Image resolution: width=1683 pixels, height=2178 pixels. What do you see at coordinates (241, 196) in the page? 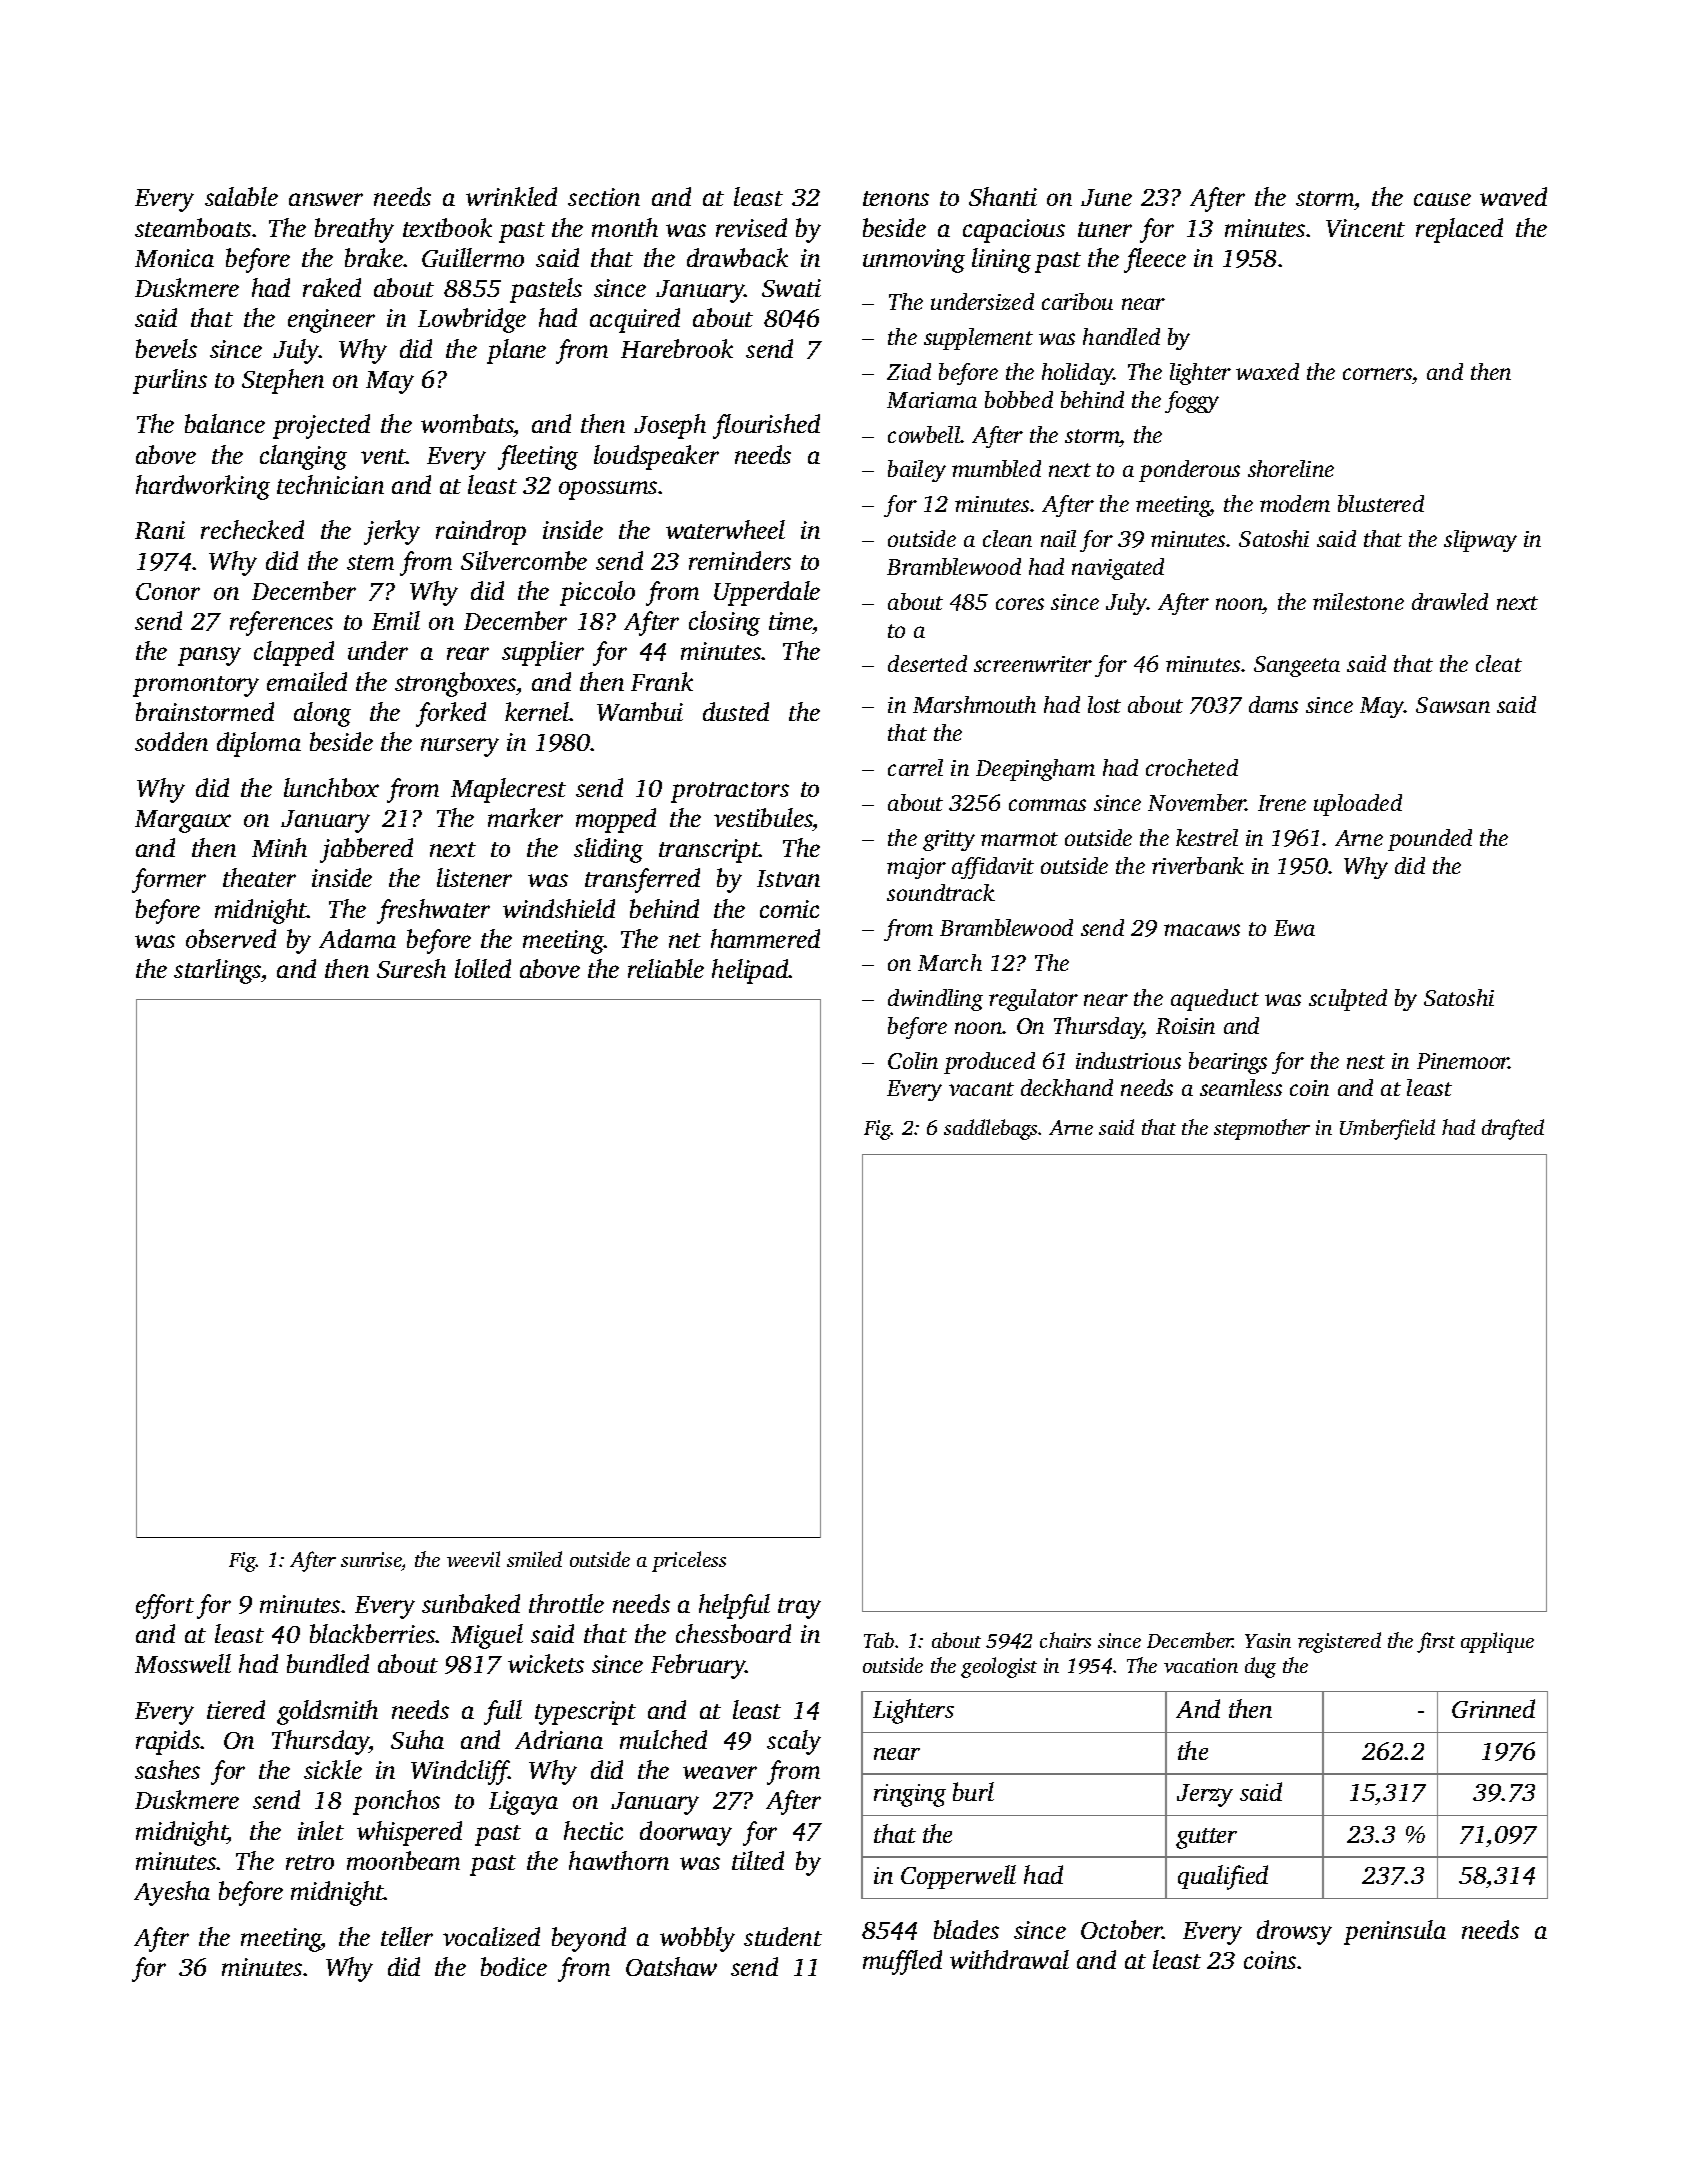
I see `salable` at bounding box center [241, 196].
